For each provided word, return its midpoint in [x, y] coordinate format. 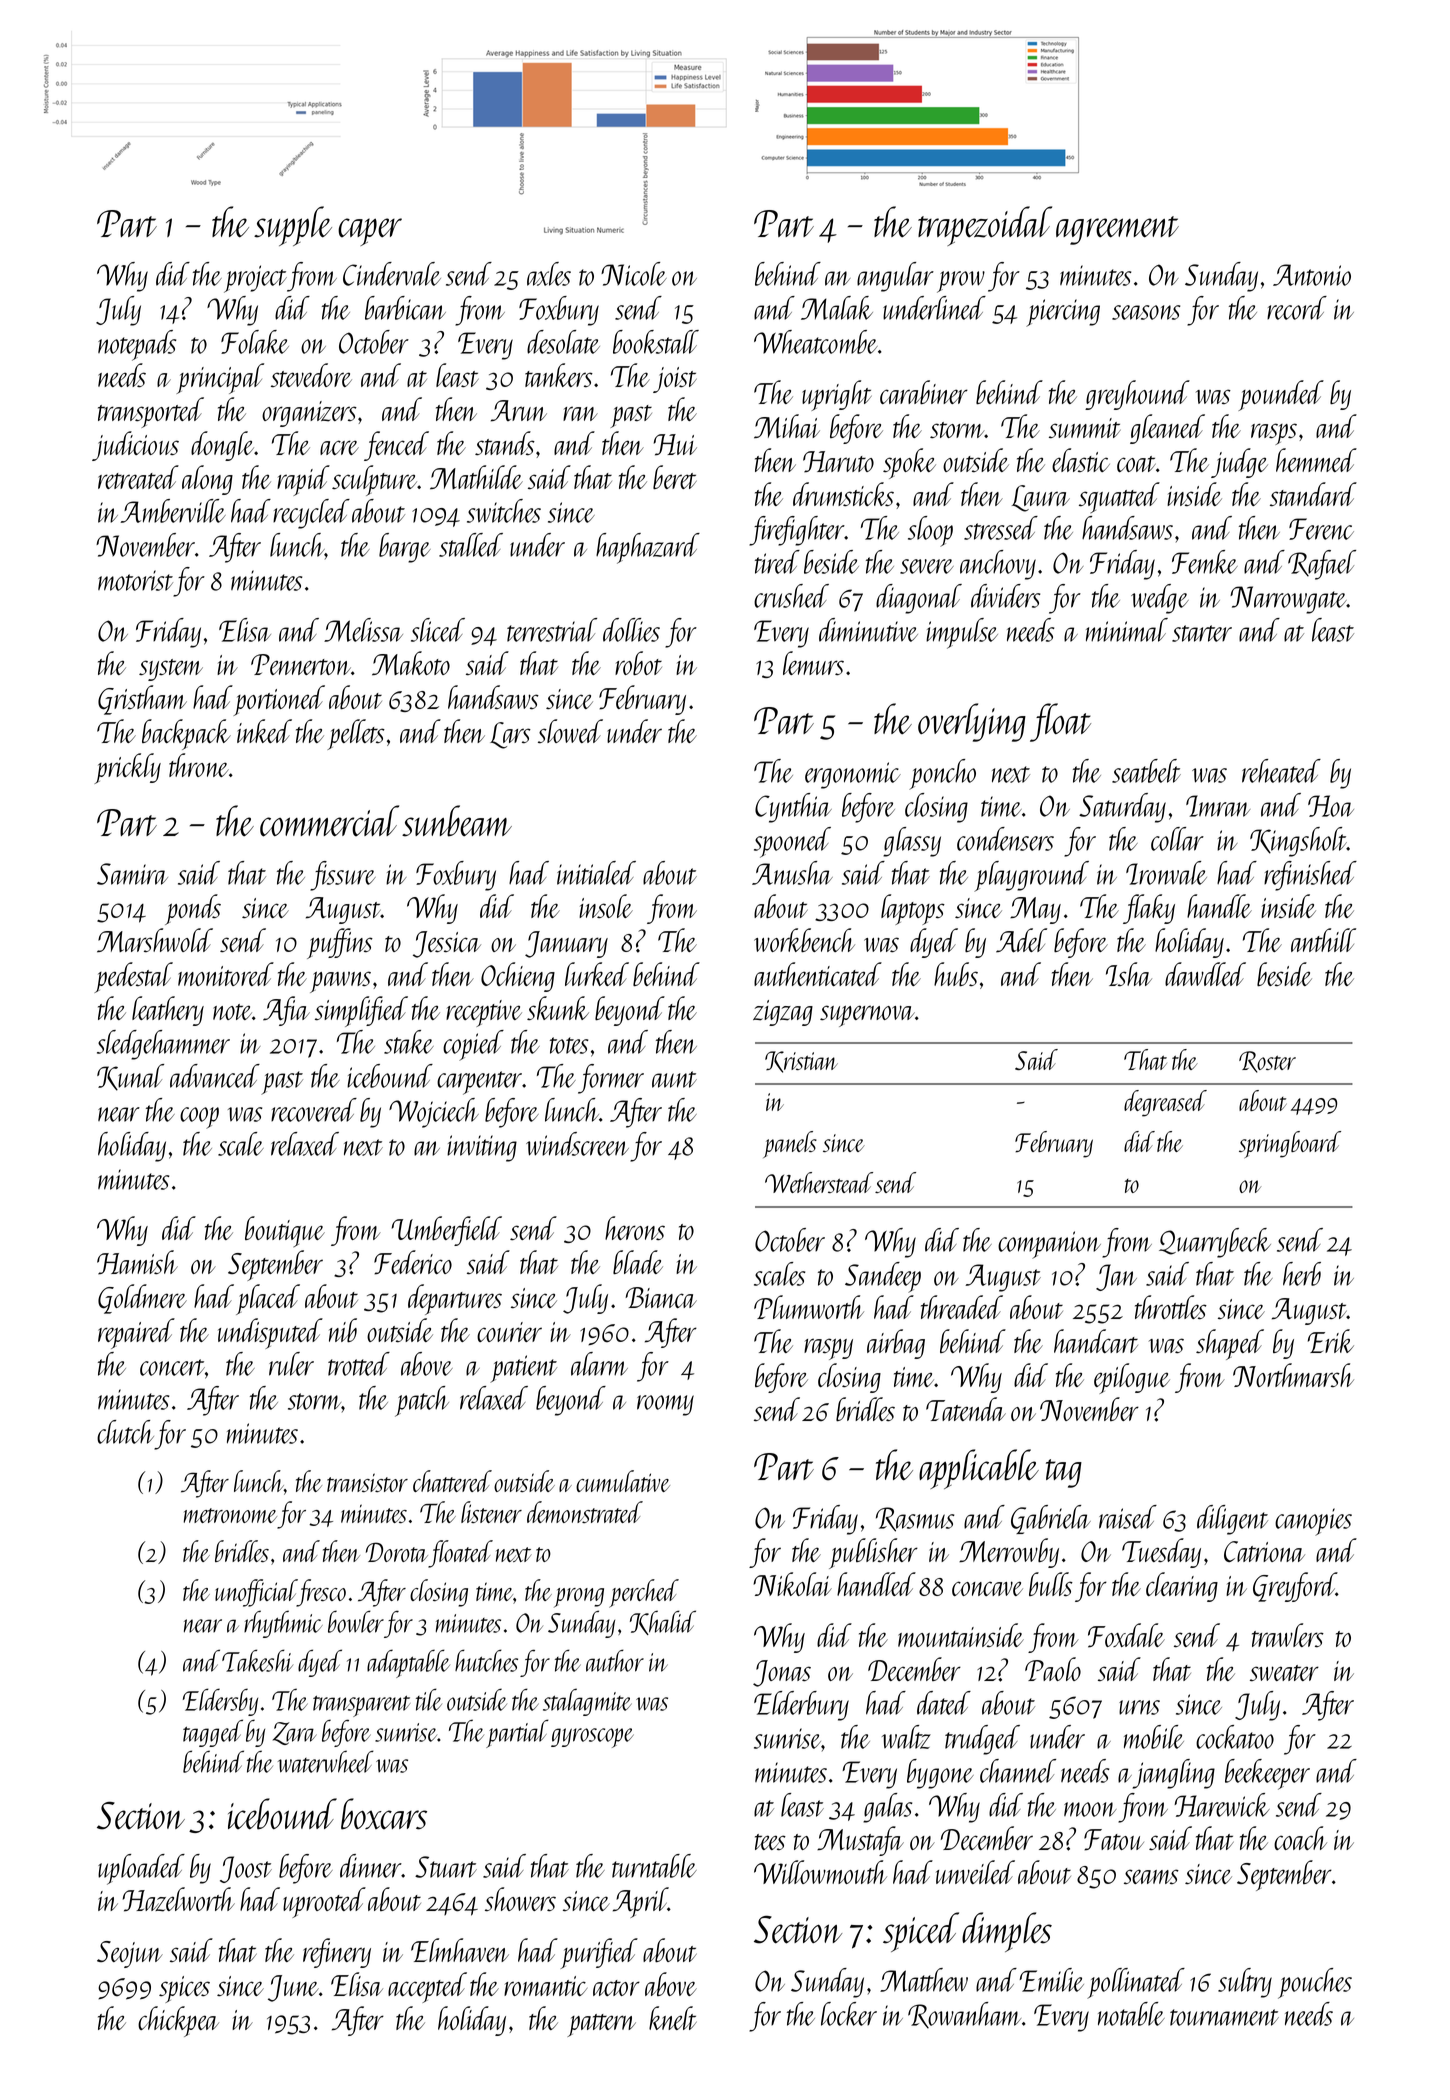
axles [549, 274]
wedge [1160, 599]
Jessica [447, 944]
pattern [601, 2025]
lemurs [813, 663]
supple [293, 226]
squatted [1119, 497]
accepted [427, 1987]
